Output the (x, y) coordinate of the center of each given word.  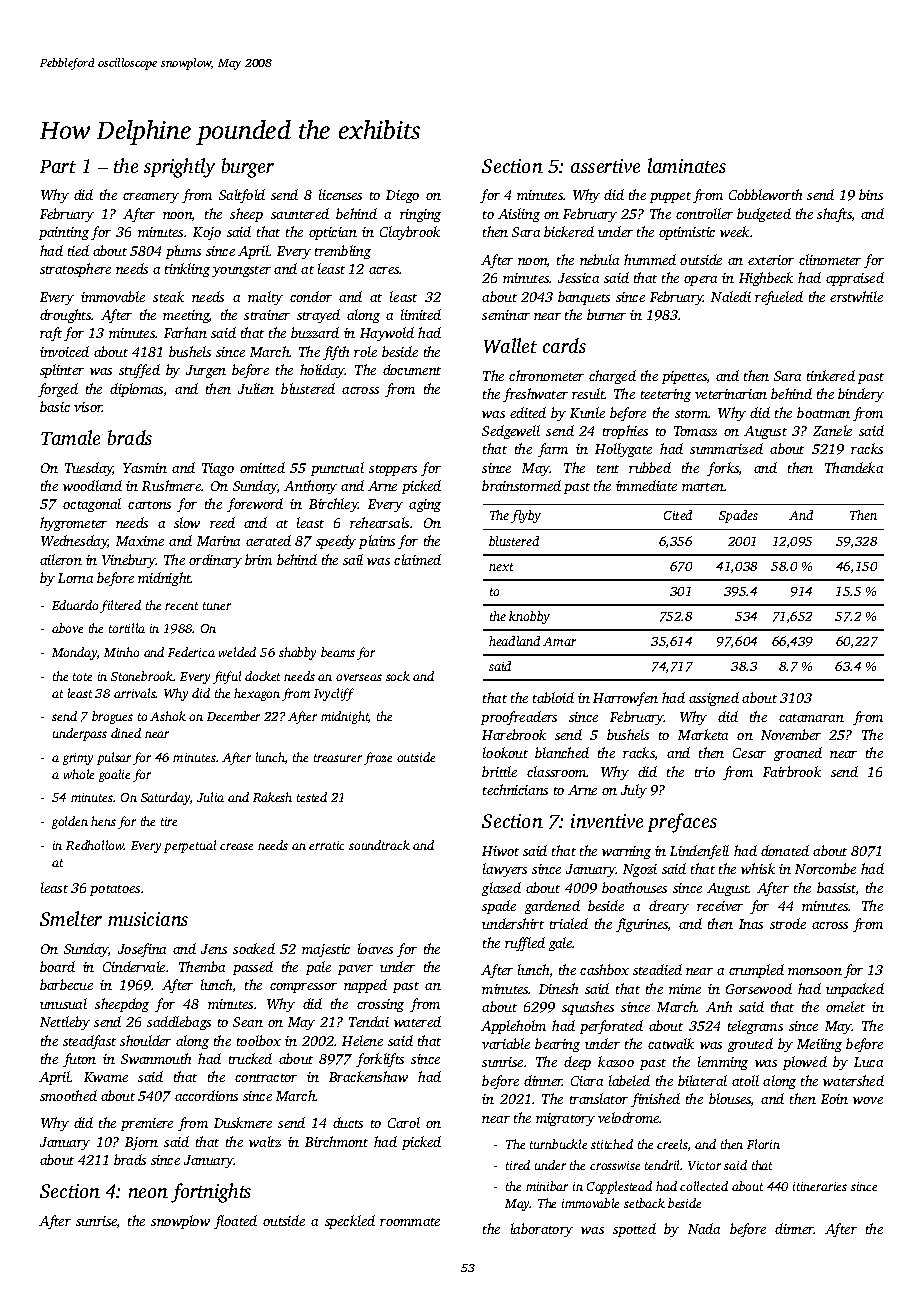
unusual (63, 1003)
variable (506, 1043)
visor (88, 407)
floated (235, 1222)
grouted (750, 1045)
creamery (151, 198)
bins (871, 194)
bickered (569, 231)
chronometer (546, 375)
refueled (779, 298)
